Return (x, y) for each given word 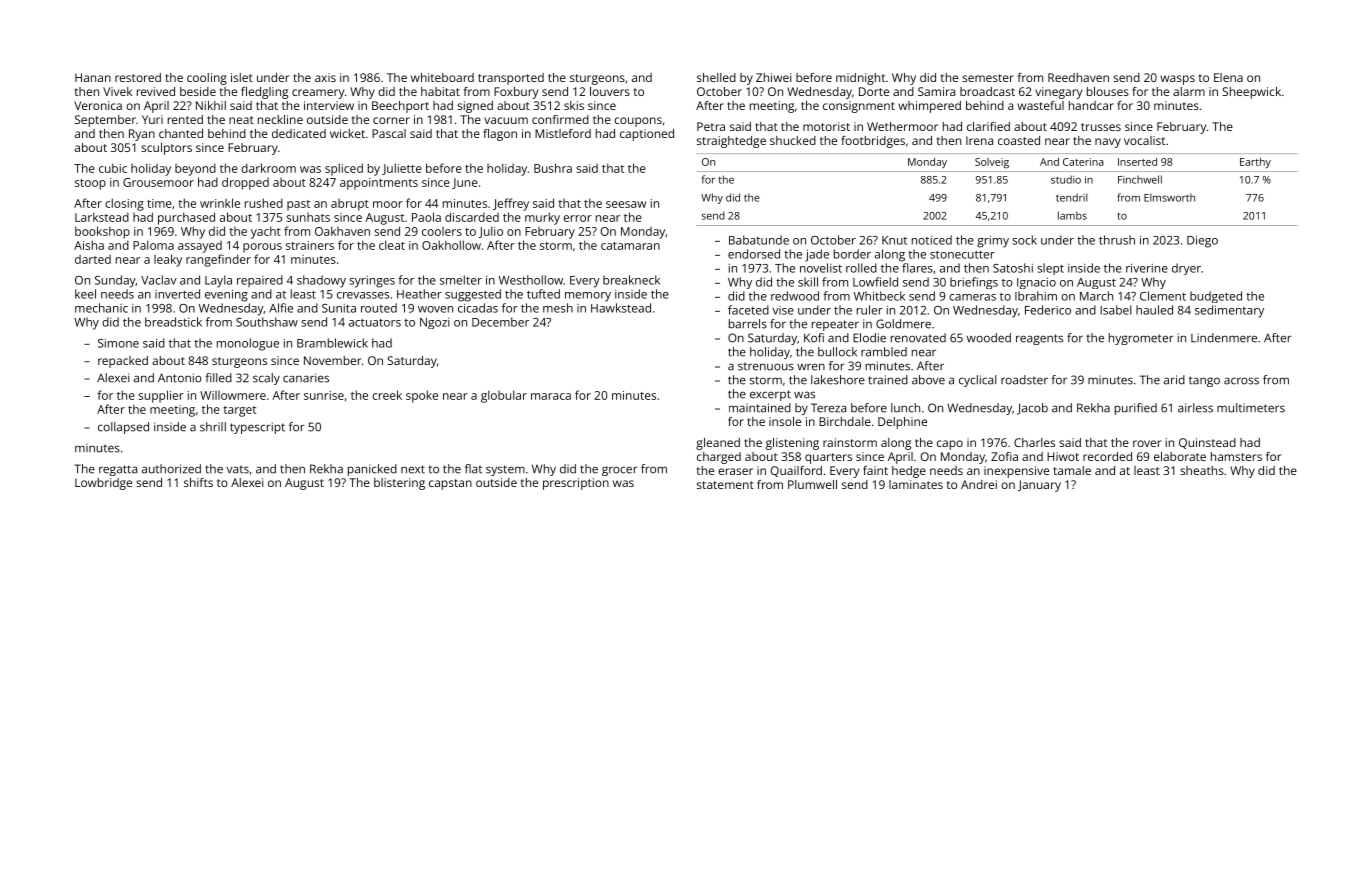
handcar (1091, 105)
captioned (647, 135)
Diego (1202, 242)
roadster (1024, 380)
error (577, 218)
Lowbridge (103, 484)
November (332, 360)
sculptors (166, 149)
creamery (318, 94)
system (505, 470)
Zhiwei (774, 77)
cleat (392, 245)
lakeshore (838, 380)
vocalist (1144, 140)
